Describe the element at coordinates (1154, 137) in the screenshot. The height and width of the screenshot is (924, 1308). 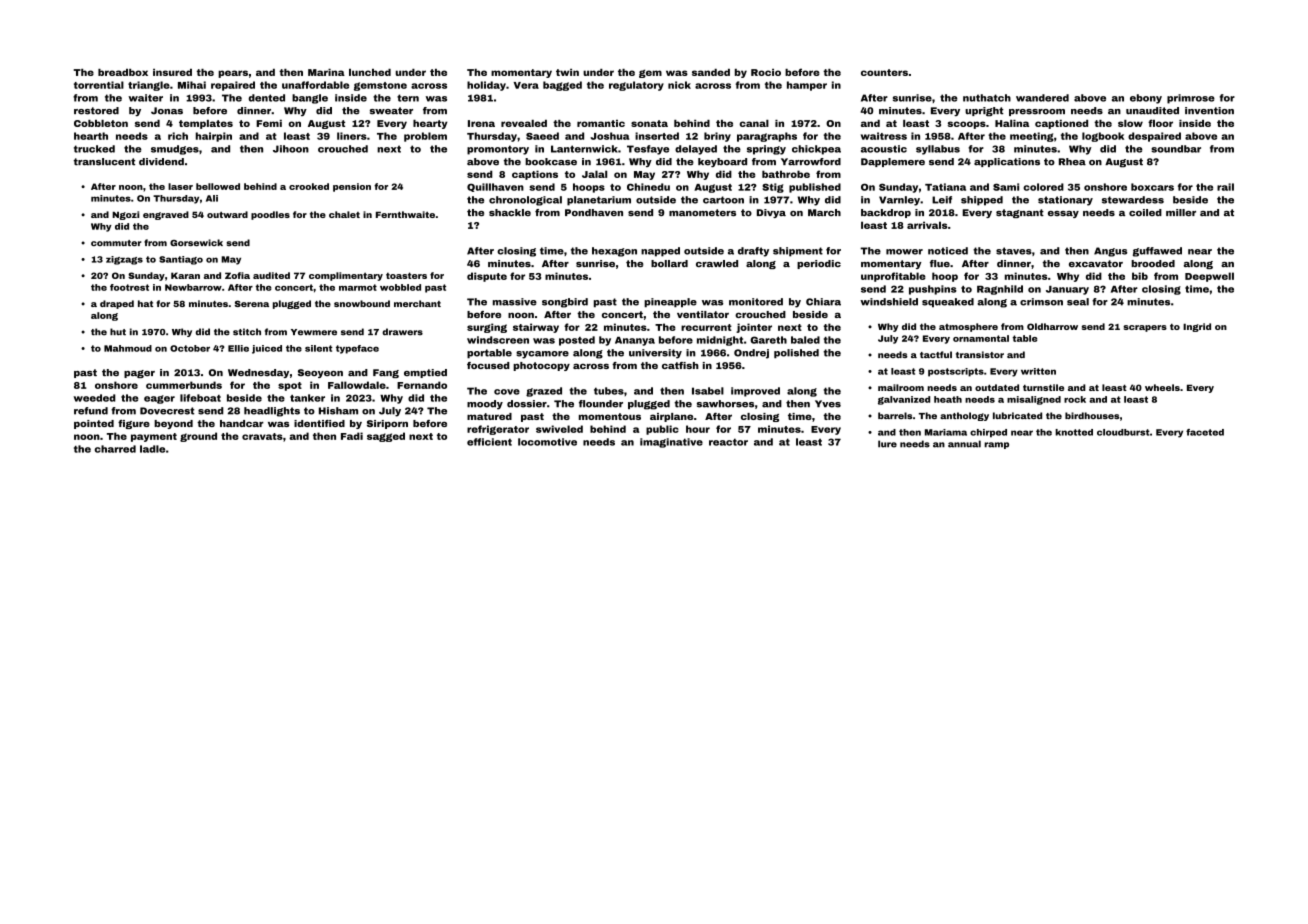
I see `despaired` at that location.
